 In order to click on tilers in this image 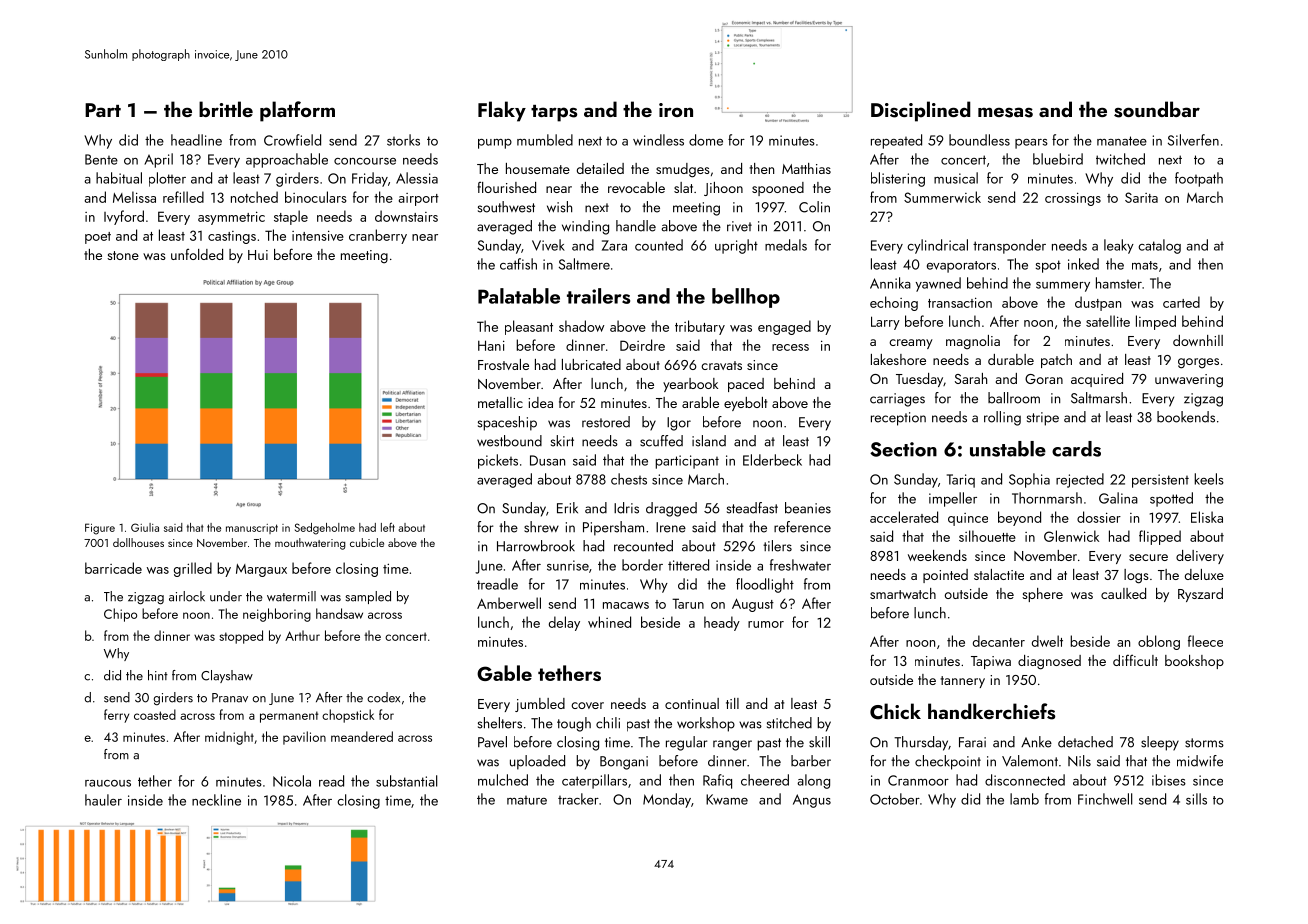, I will do `click(777, 546)`.
